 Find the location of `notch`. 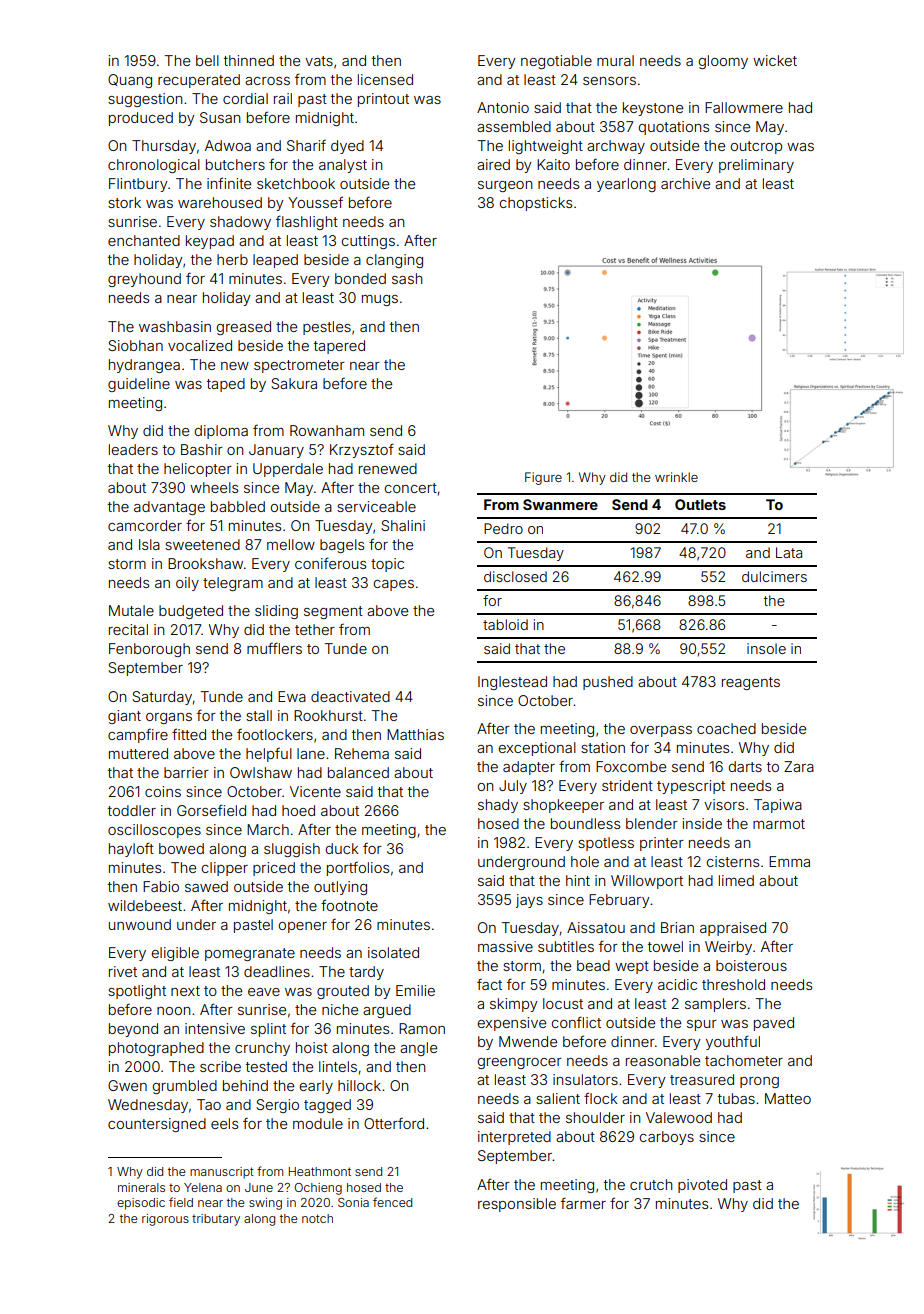

notch is located at coordinates (317, 1218).
